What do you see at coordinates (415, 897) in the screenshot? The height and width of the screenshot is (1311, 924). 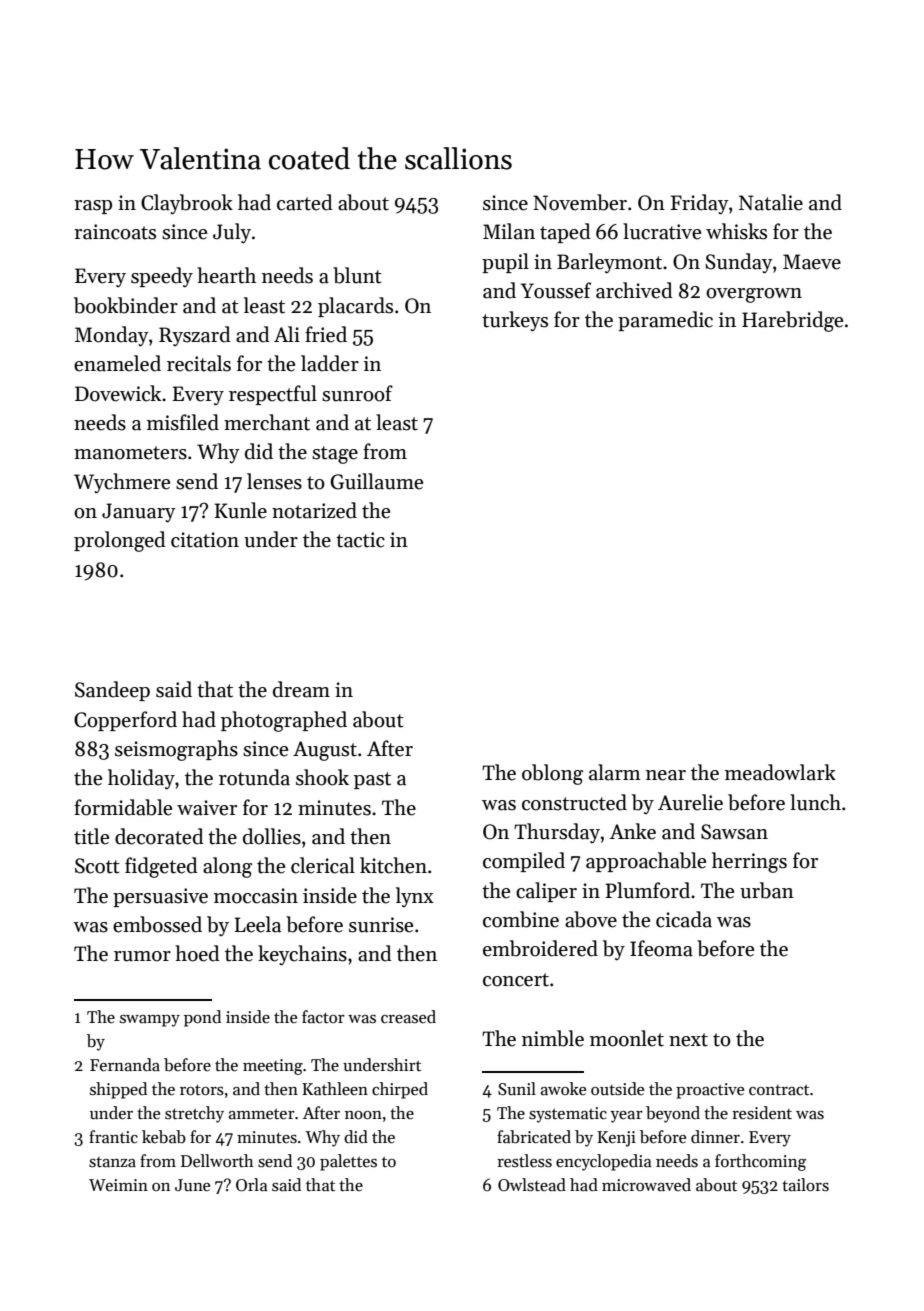 I see `lynx` at bounding box center [415, 897].
